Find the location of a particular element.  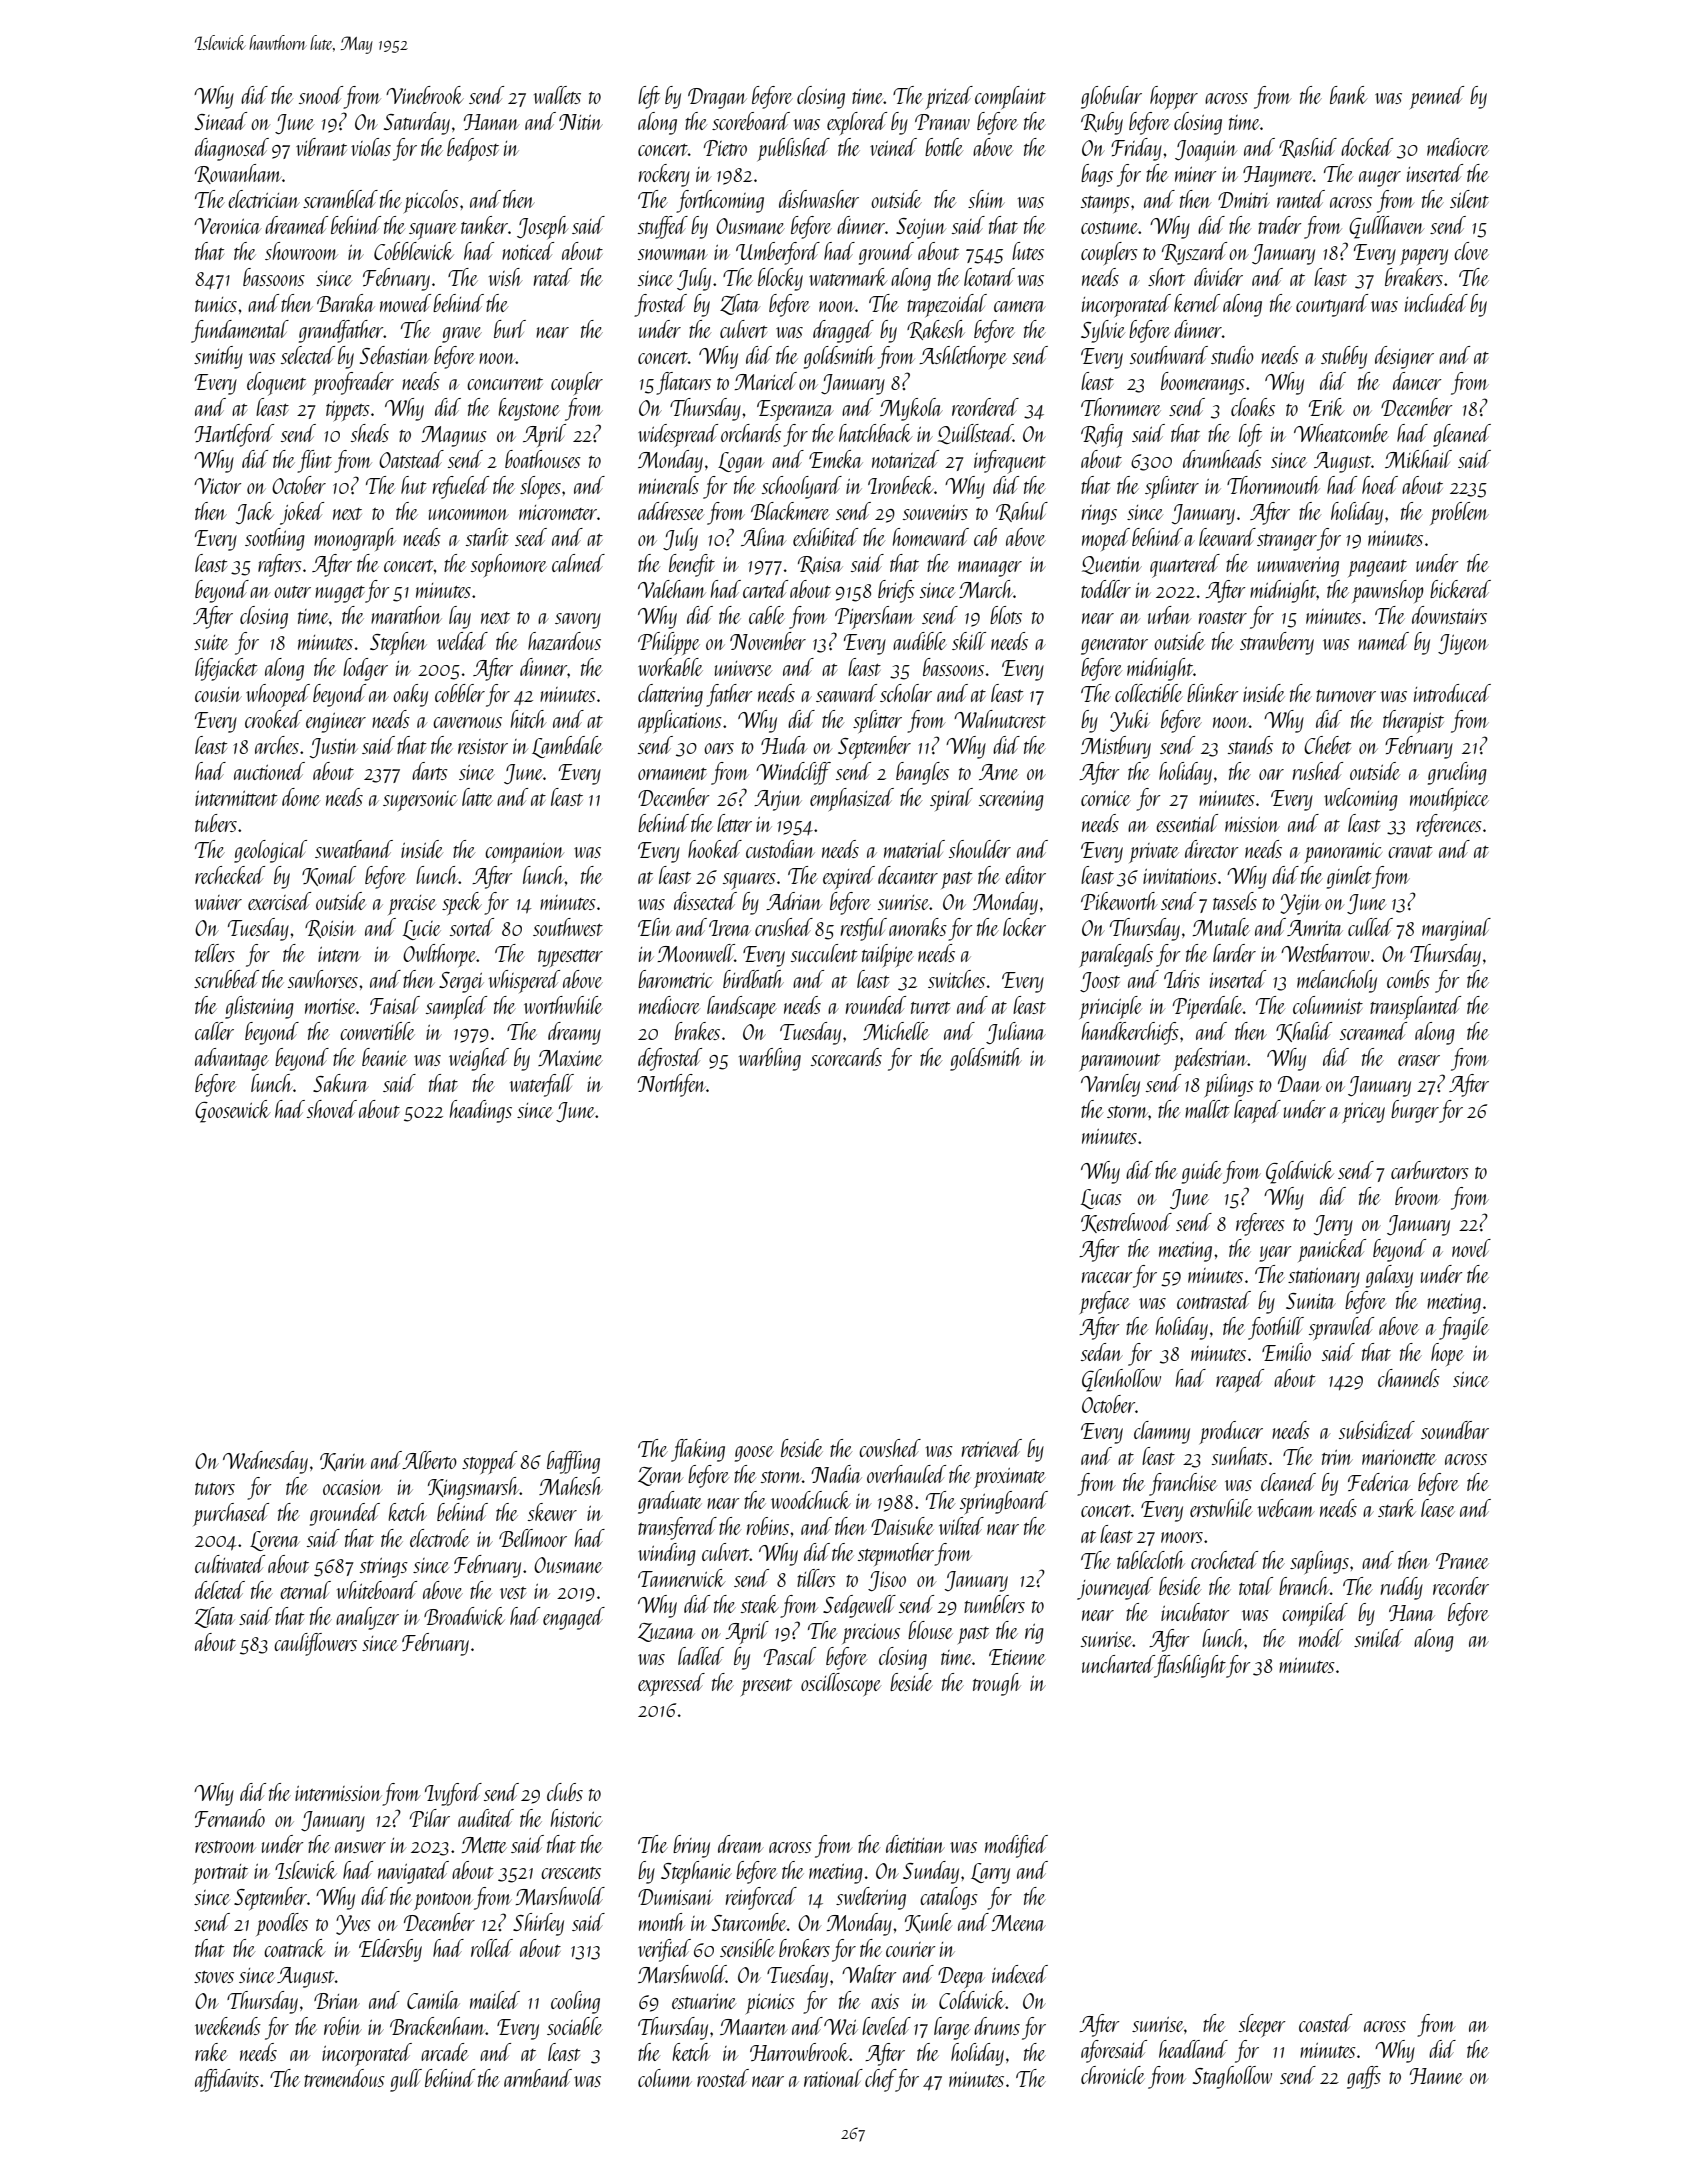

tubers is located at coordinates (216, 823).
